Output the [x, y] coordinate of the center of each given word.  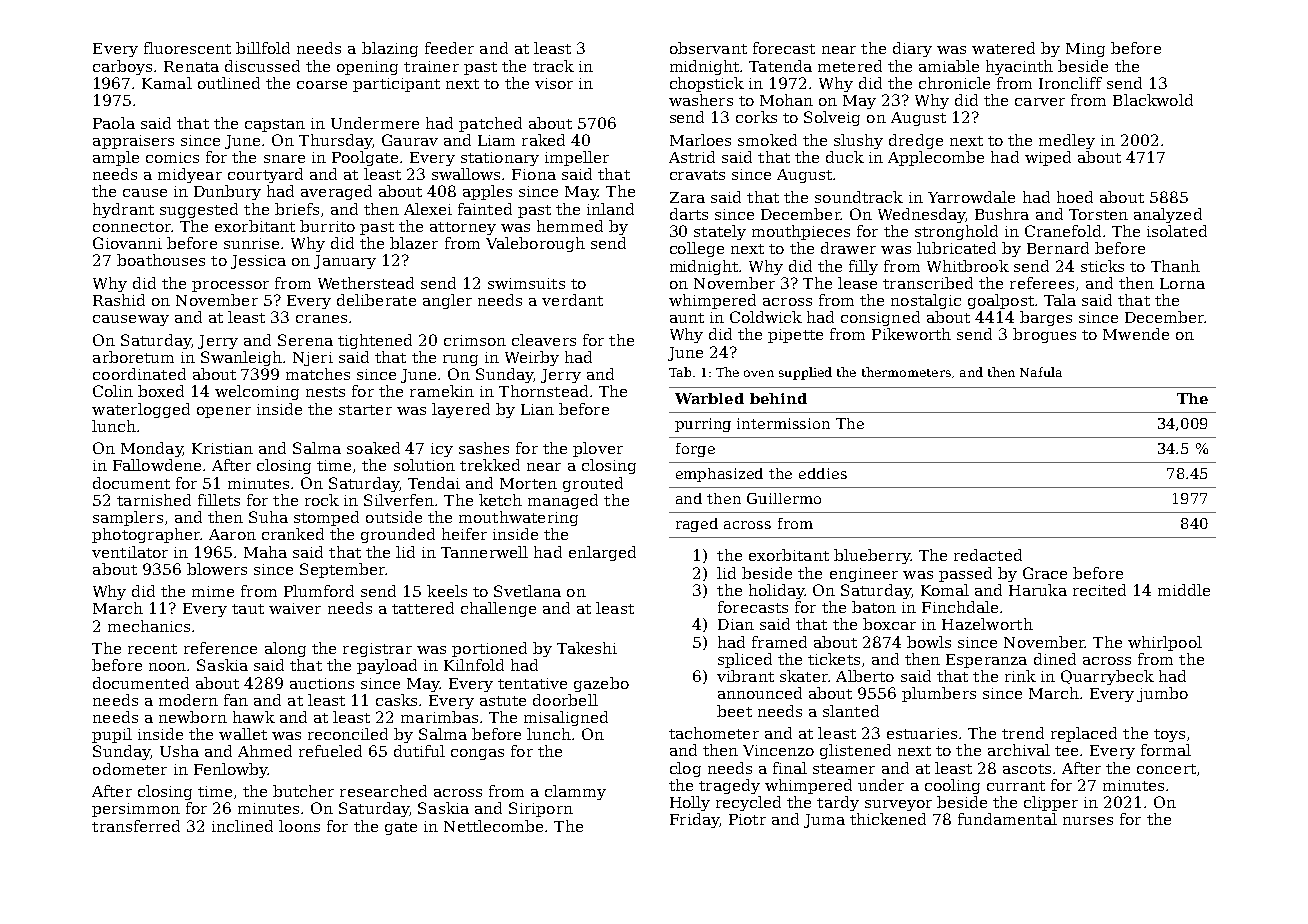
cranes [321, 319]
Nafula [1041, 372]
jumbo [1162, 694]
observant [708, 48]
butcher [303, 791]
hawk [254, 717]
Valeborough [535, 244]
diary [912, 49]
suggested [199, 210]
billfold [263, 48]
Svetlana [527, 591]
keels [447, 591]
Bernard [1058, 248]
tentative [532, 683]
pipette [795, 336]
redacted [988, 555]
